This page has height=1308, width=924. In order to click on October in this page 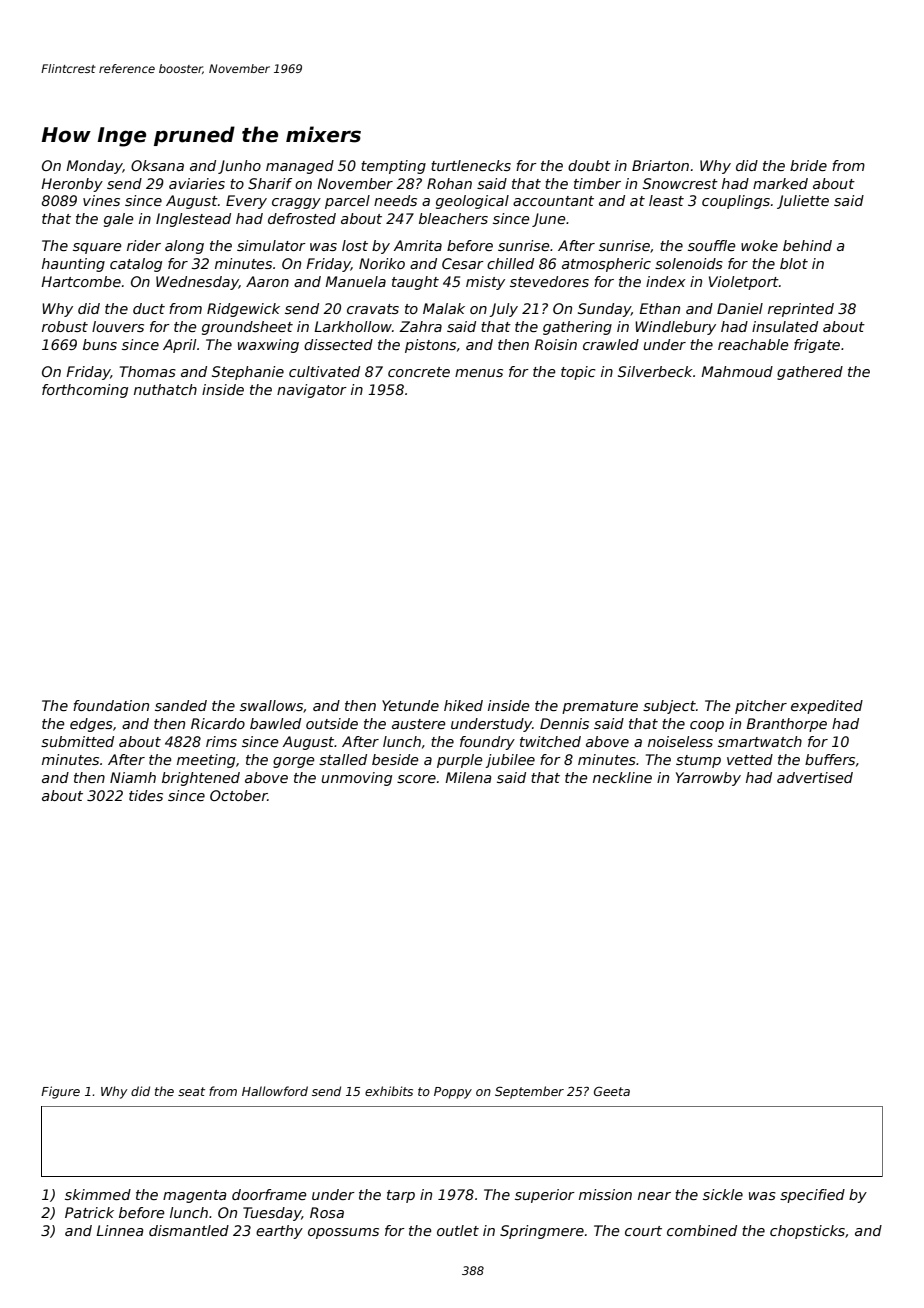, I will do `click(238, 795)`.
